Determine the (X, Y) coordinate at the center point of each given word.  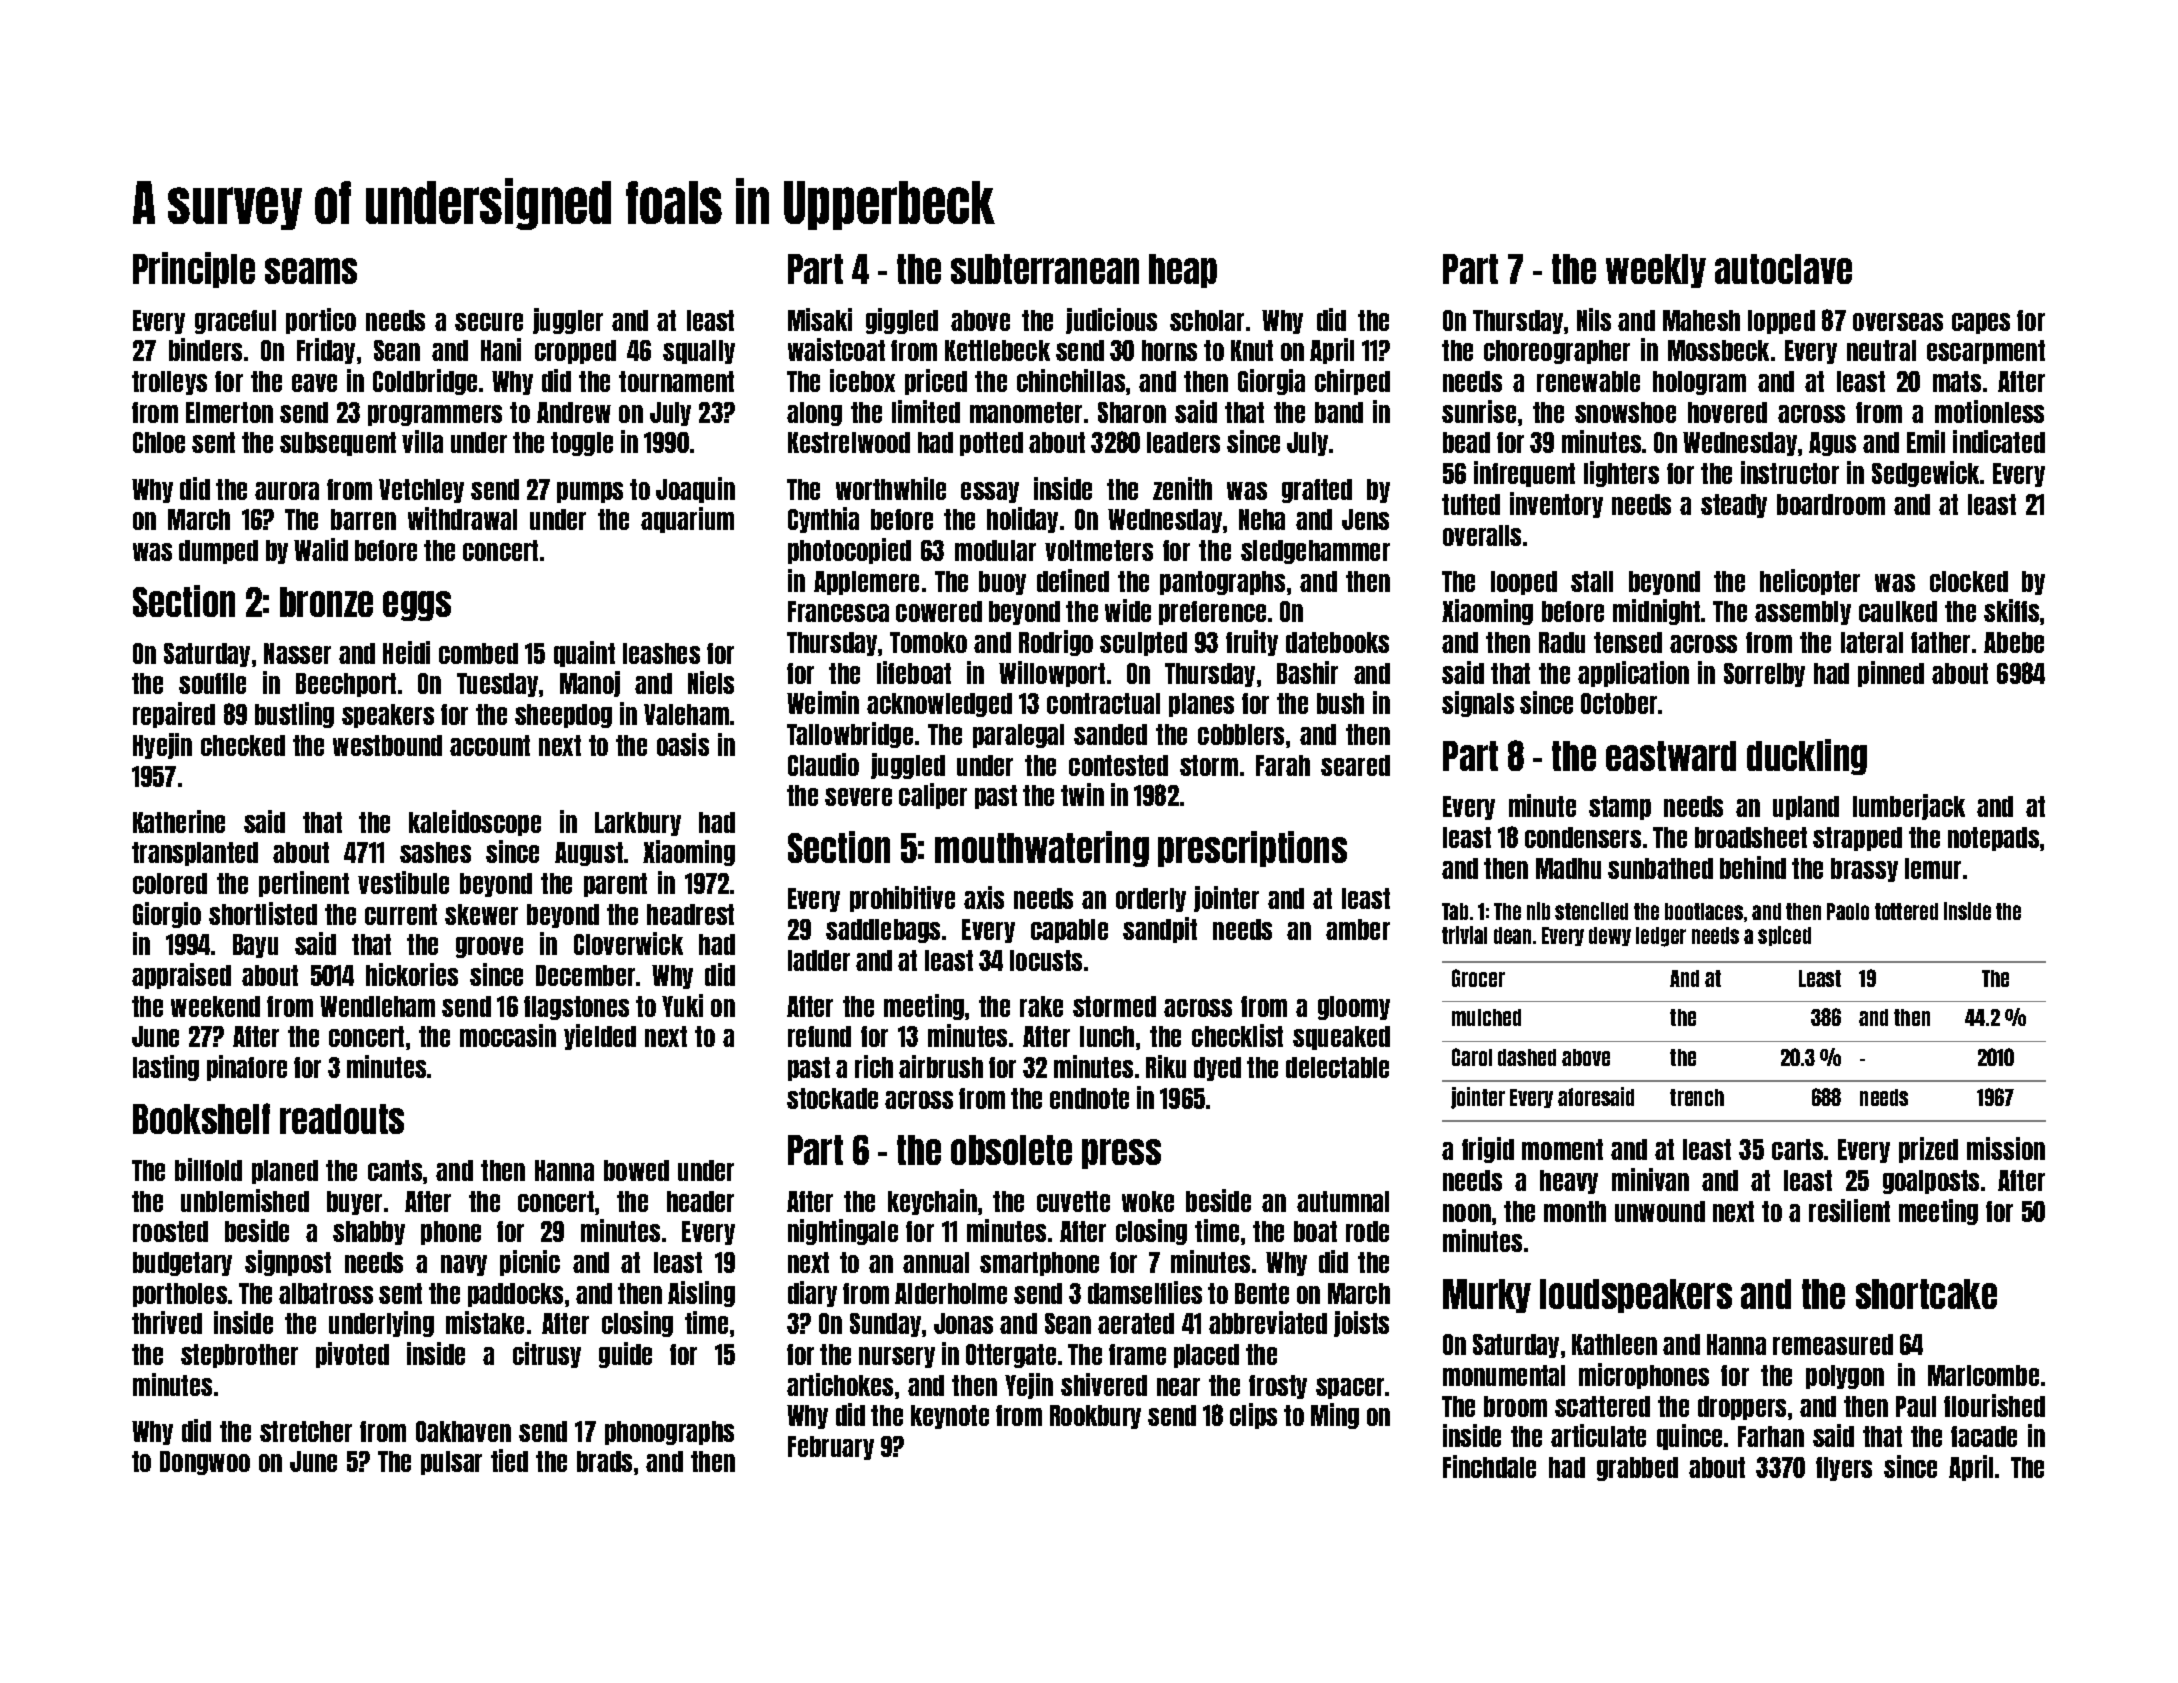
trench (1697, 1097)
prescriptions (1252, 849)
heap (1183, 271)
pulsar (451, 1463)
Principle (194, 270)
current (401, 914)
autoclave (1783, 269)
